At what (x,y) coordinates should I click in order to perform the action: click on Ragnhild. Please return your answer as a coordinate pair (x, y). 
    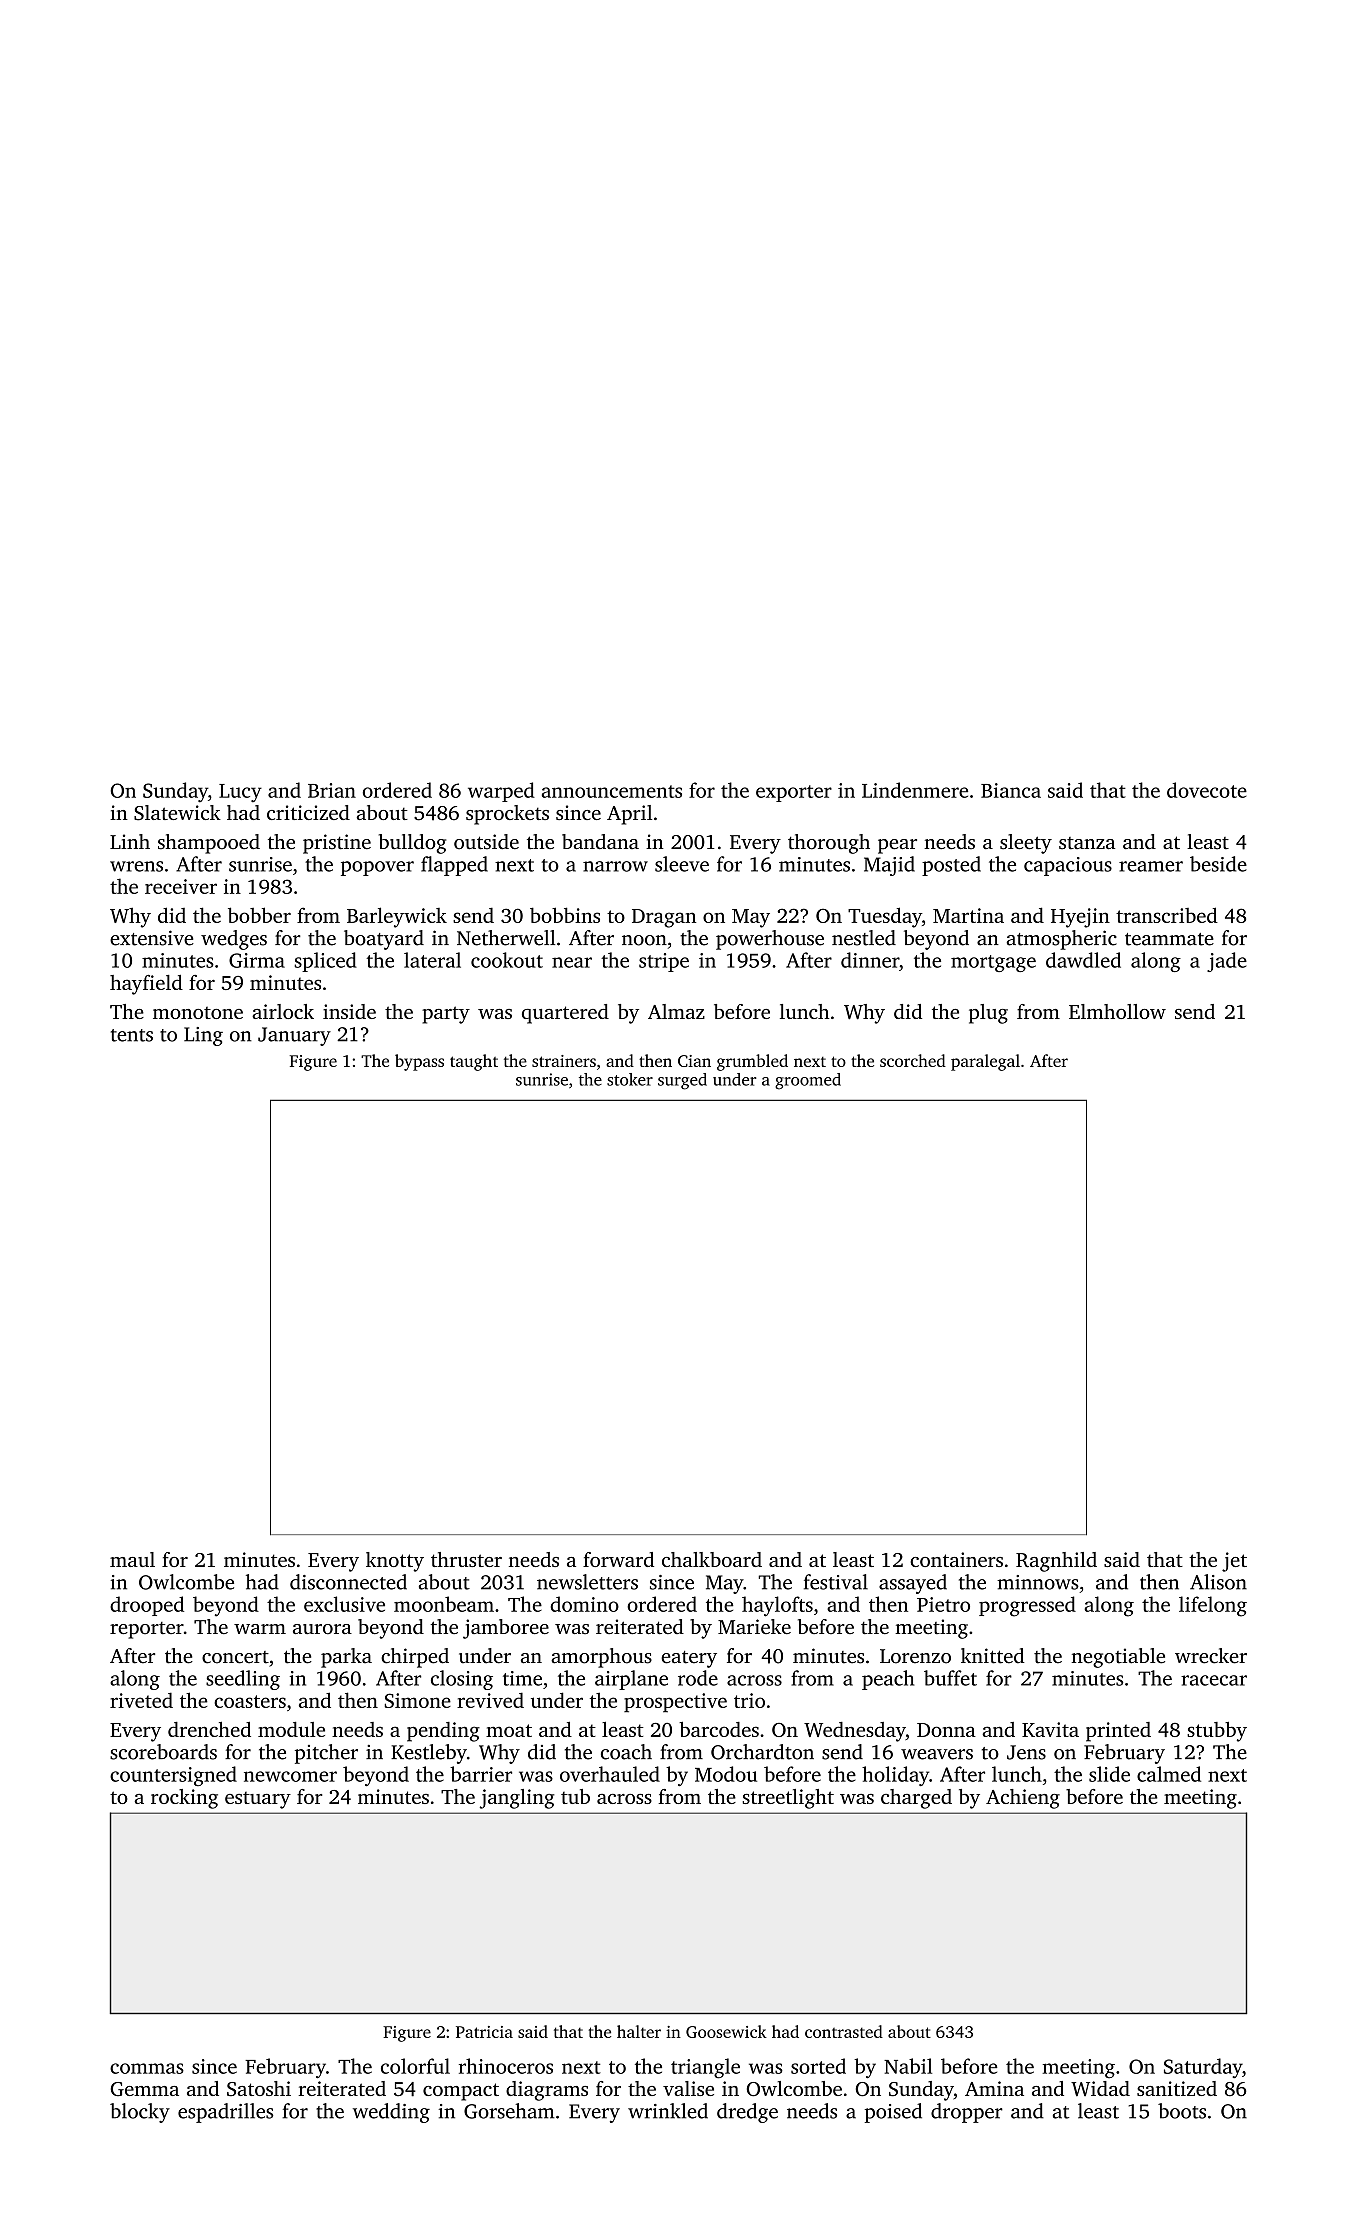
    Looking at the image, I should click on (1056, 1562).
